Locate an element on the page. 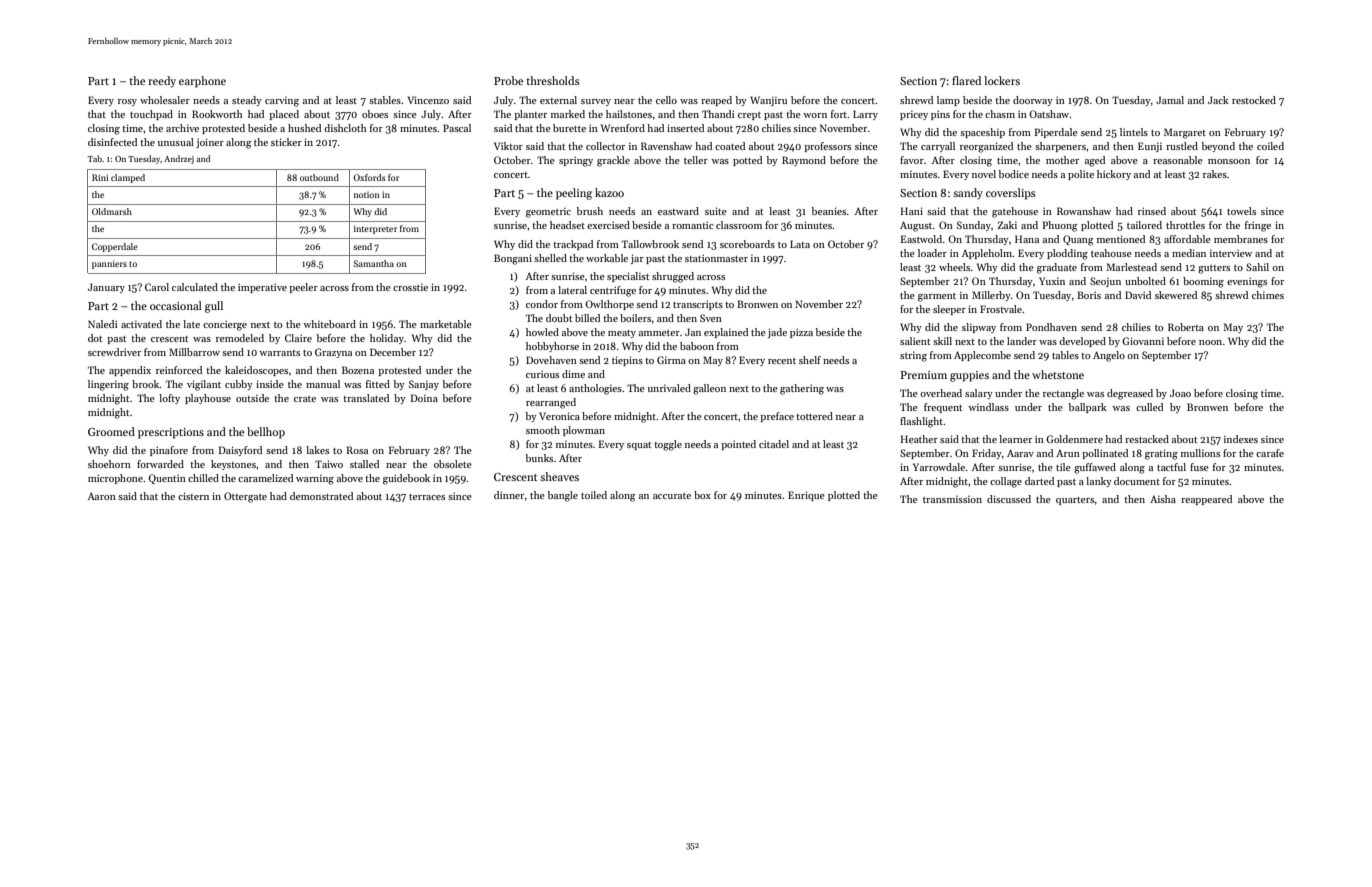 The height and width of the page is (887, 1372). indexes is located at coordinates (1241, 439).
